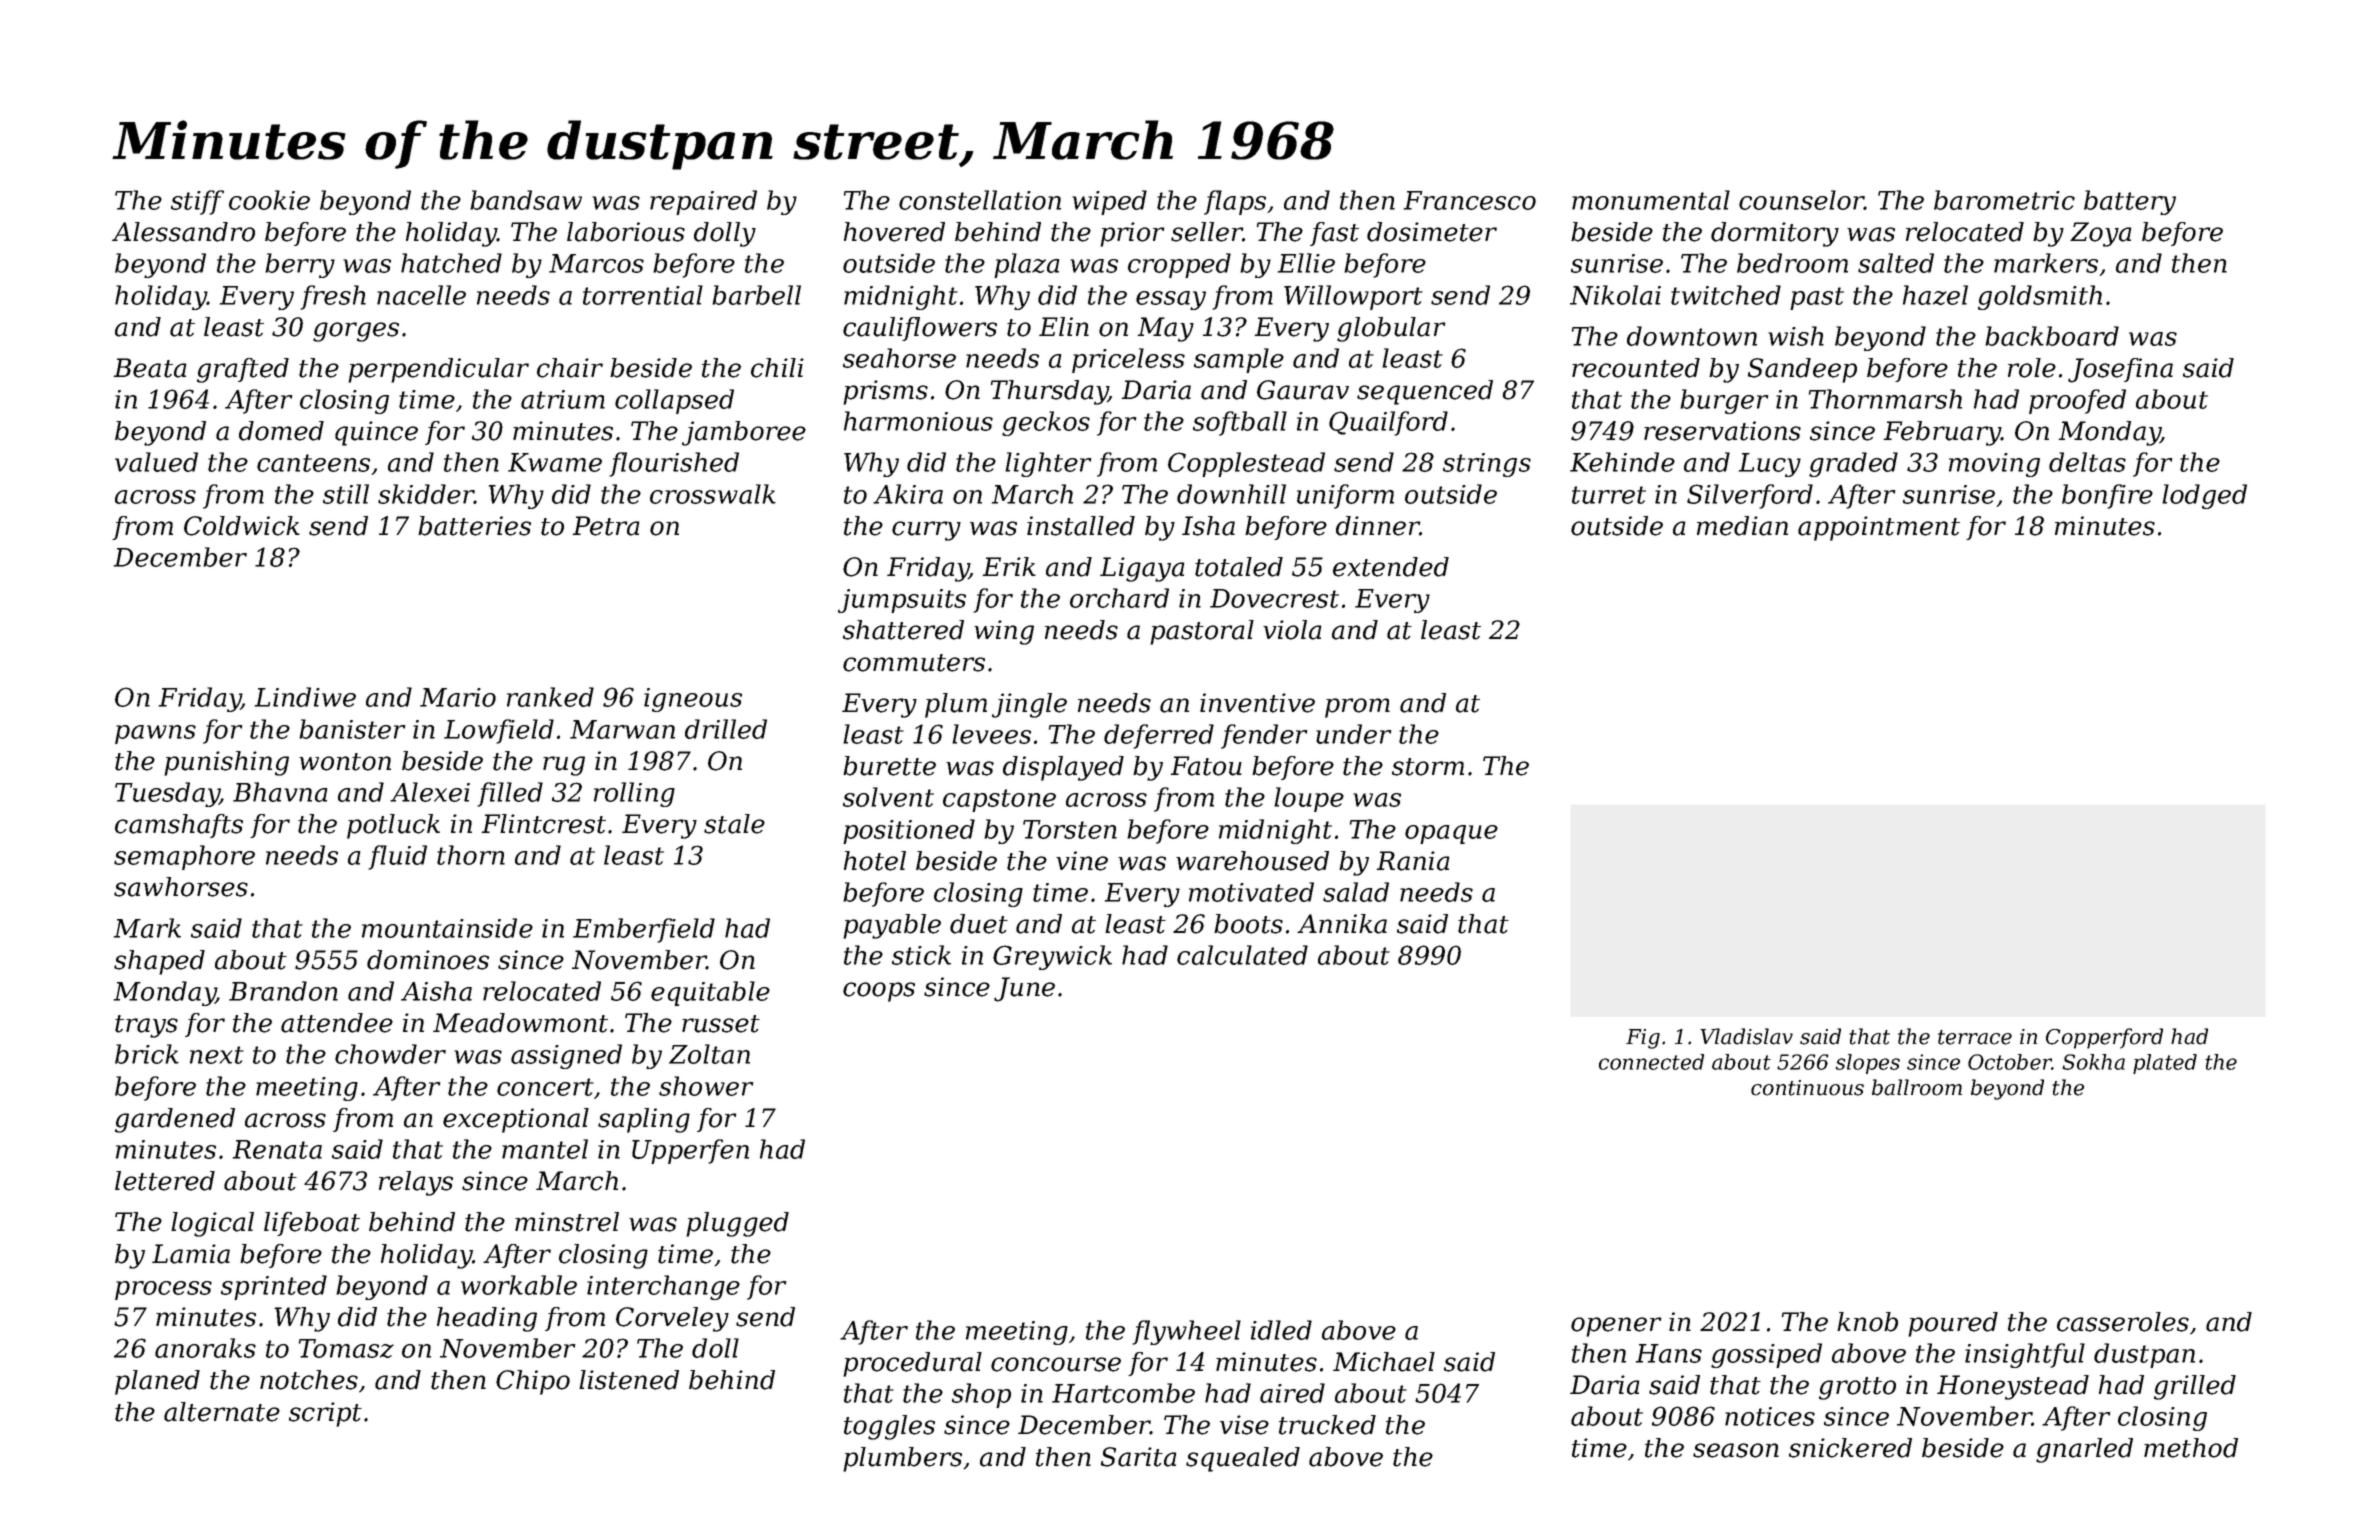 The height and width of the screenshot is (1540, 2380). I want to click on Alessandro, so click(183, 232).
